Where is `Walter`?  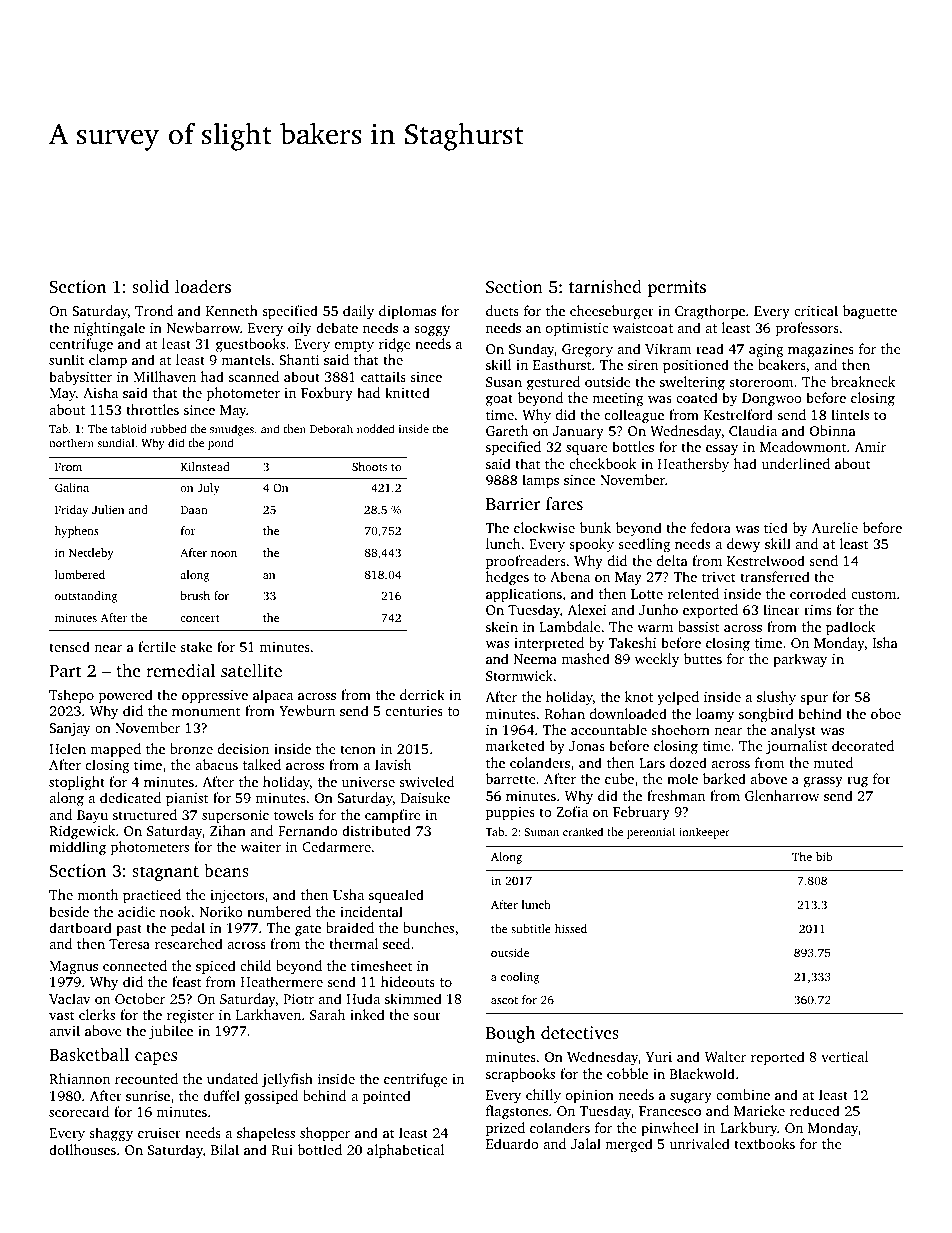
Walter is located at coordinates (725, 1056).
